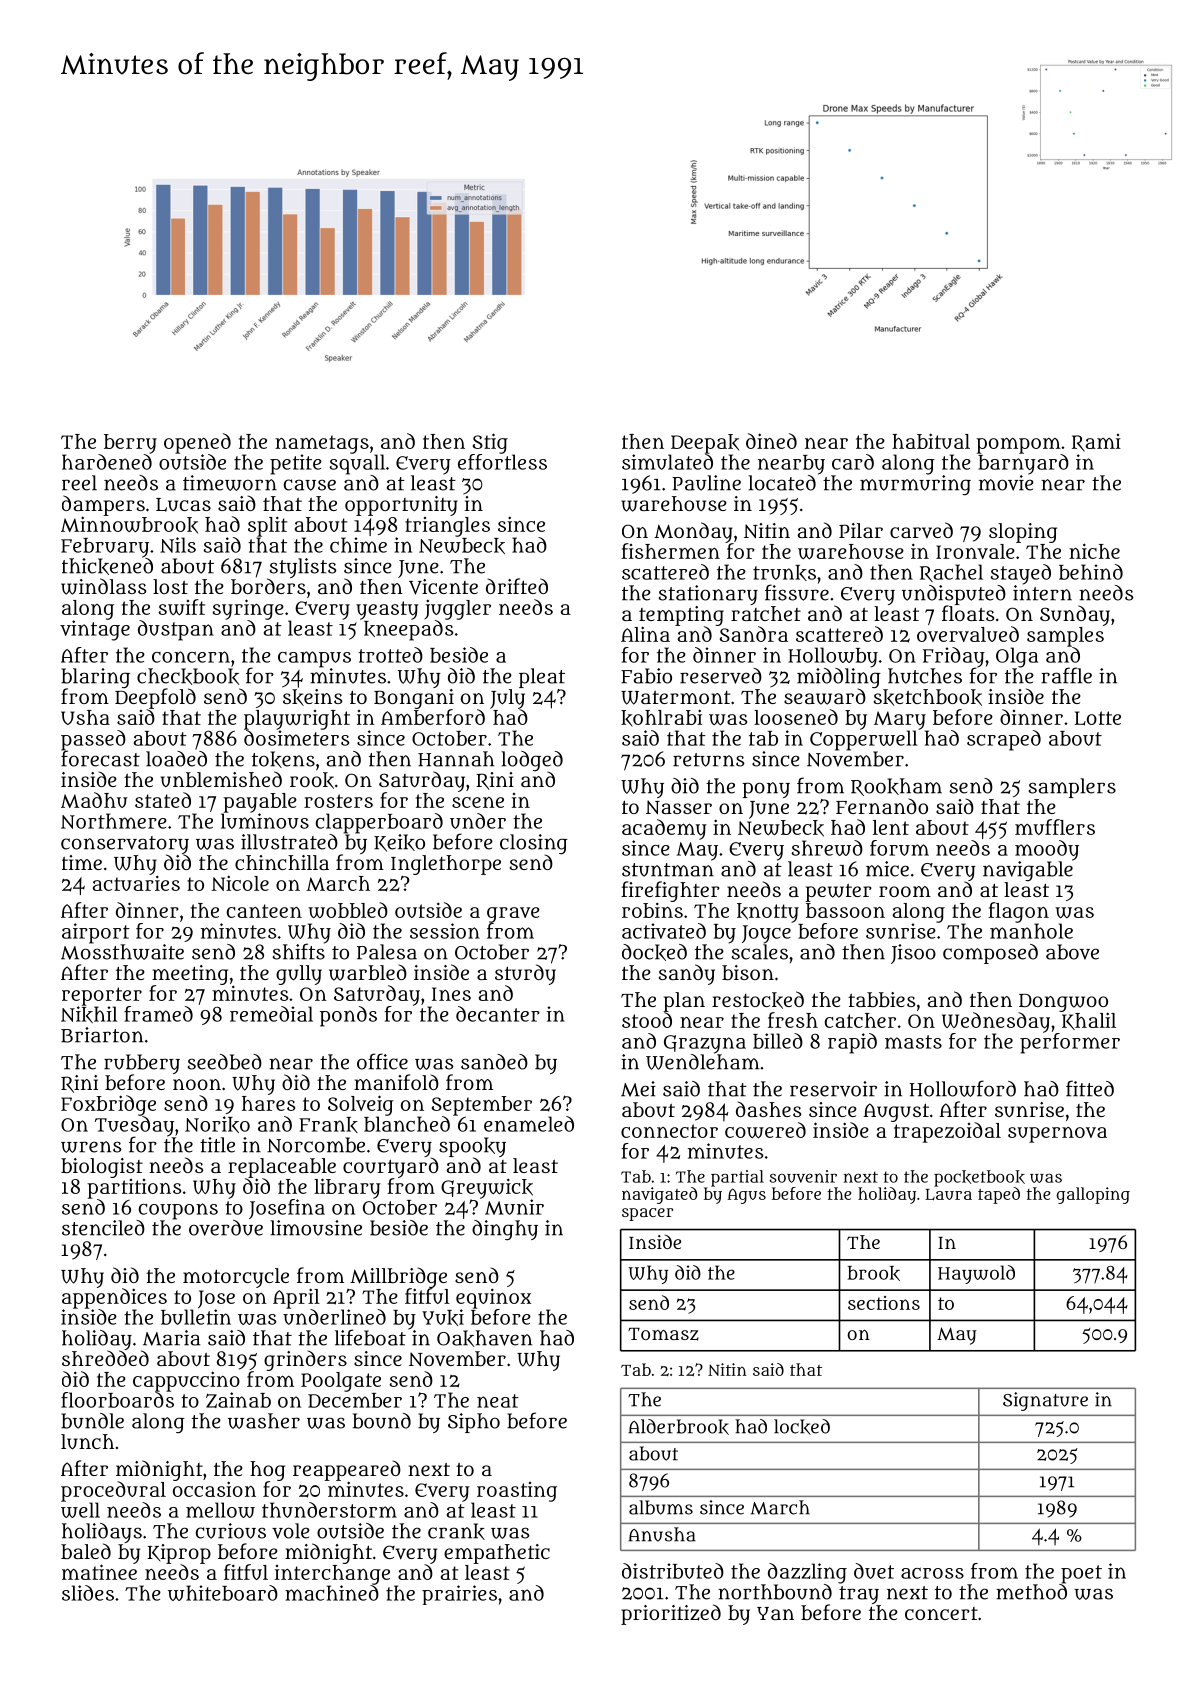  What do you see at coordinates (968, 613) in the page?
I see `floats` at bounding box center [968, 613].
